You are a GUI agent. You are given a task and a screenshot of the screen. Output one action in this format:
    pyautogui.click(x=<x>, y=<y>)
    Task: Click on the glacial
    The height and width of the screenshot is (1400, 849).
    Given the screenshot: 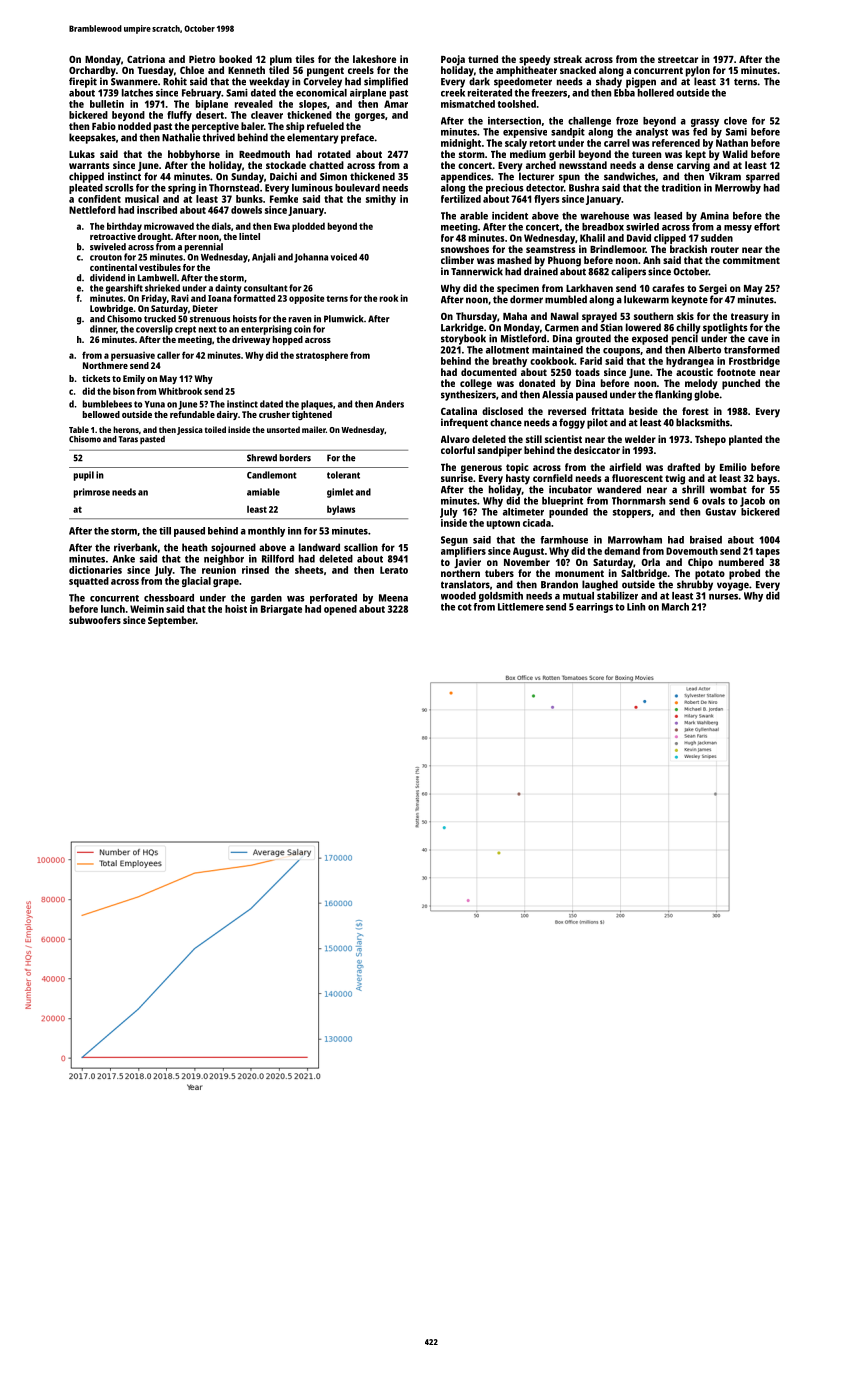 What is the action you would take?
    pyautogui.click(x=196, y=582)
